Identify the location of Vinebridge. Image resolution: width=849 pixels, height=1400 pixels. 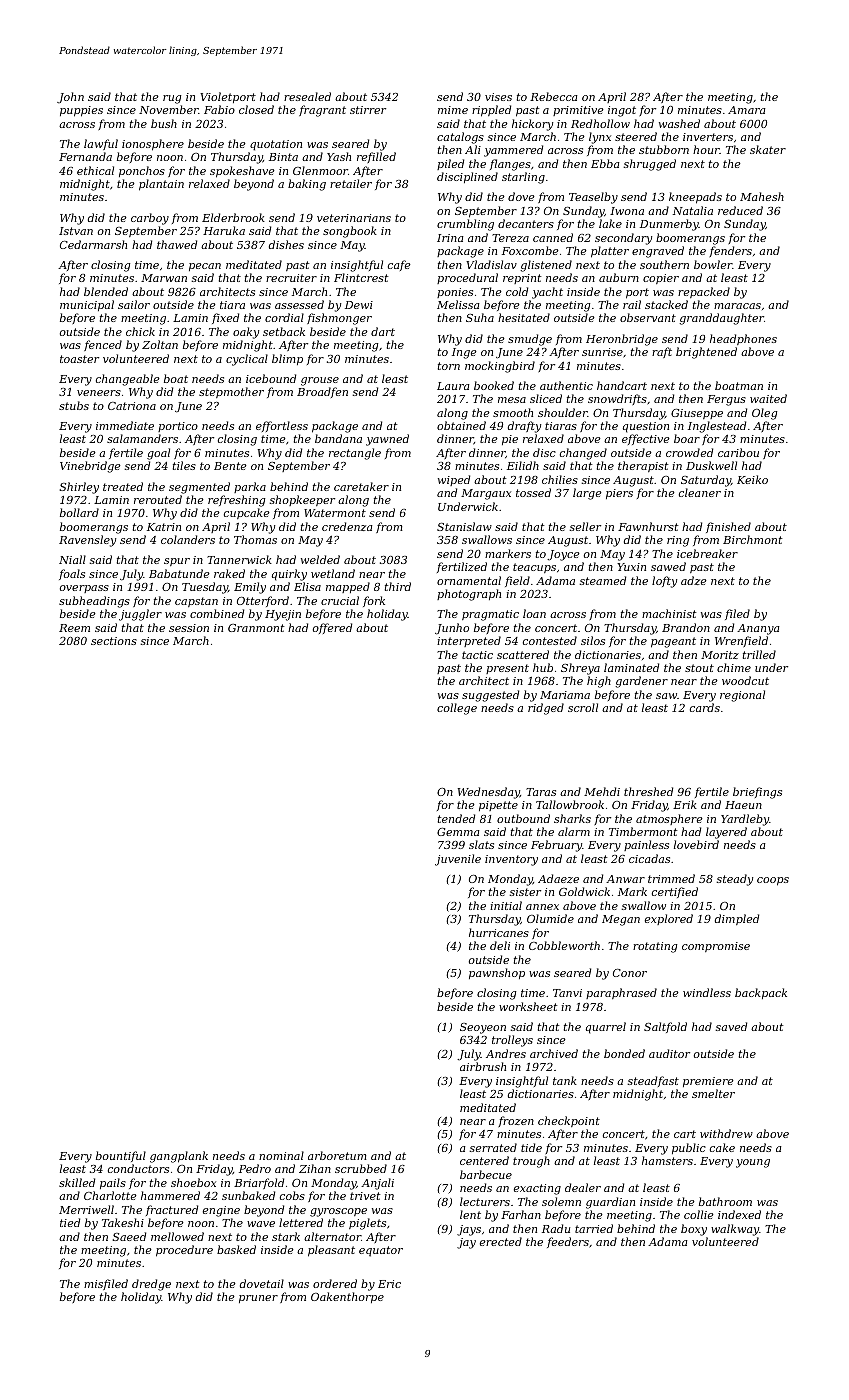
(90, 467).
